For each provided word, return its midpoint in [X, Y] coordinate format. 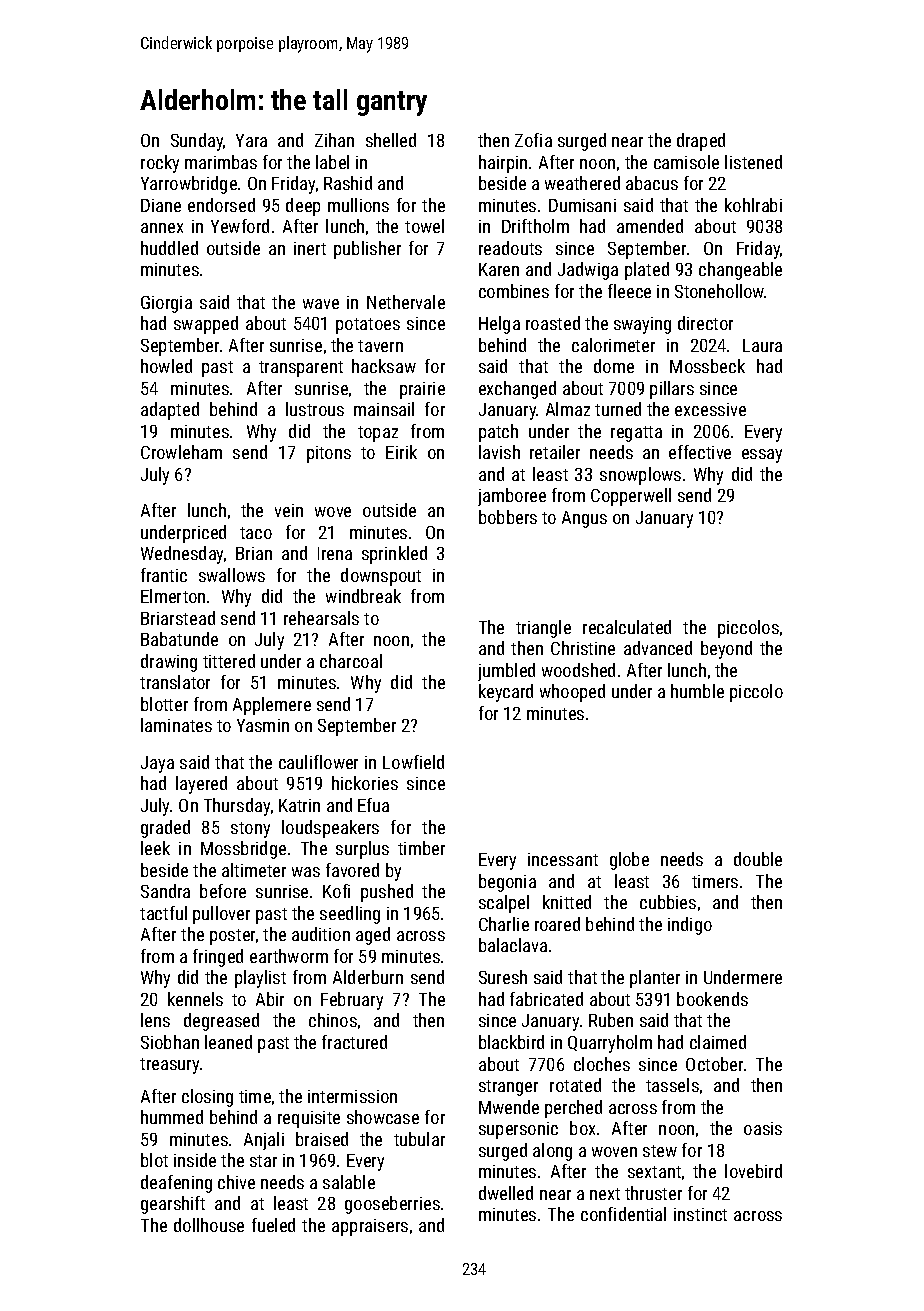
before [223, 891]
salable [349, 1182]
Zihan [334, 140]
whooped [572, 693]
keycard [506, 693]
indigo [690, 926]
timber [421, 848]
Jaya [157, 764]
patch [498, 433]
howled [166, 366]
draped [701, 142]
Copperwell [631, 497]
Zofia [533, 140]
